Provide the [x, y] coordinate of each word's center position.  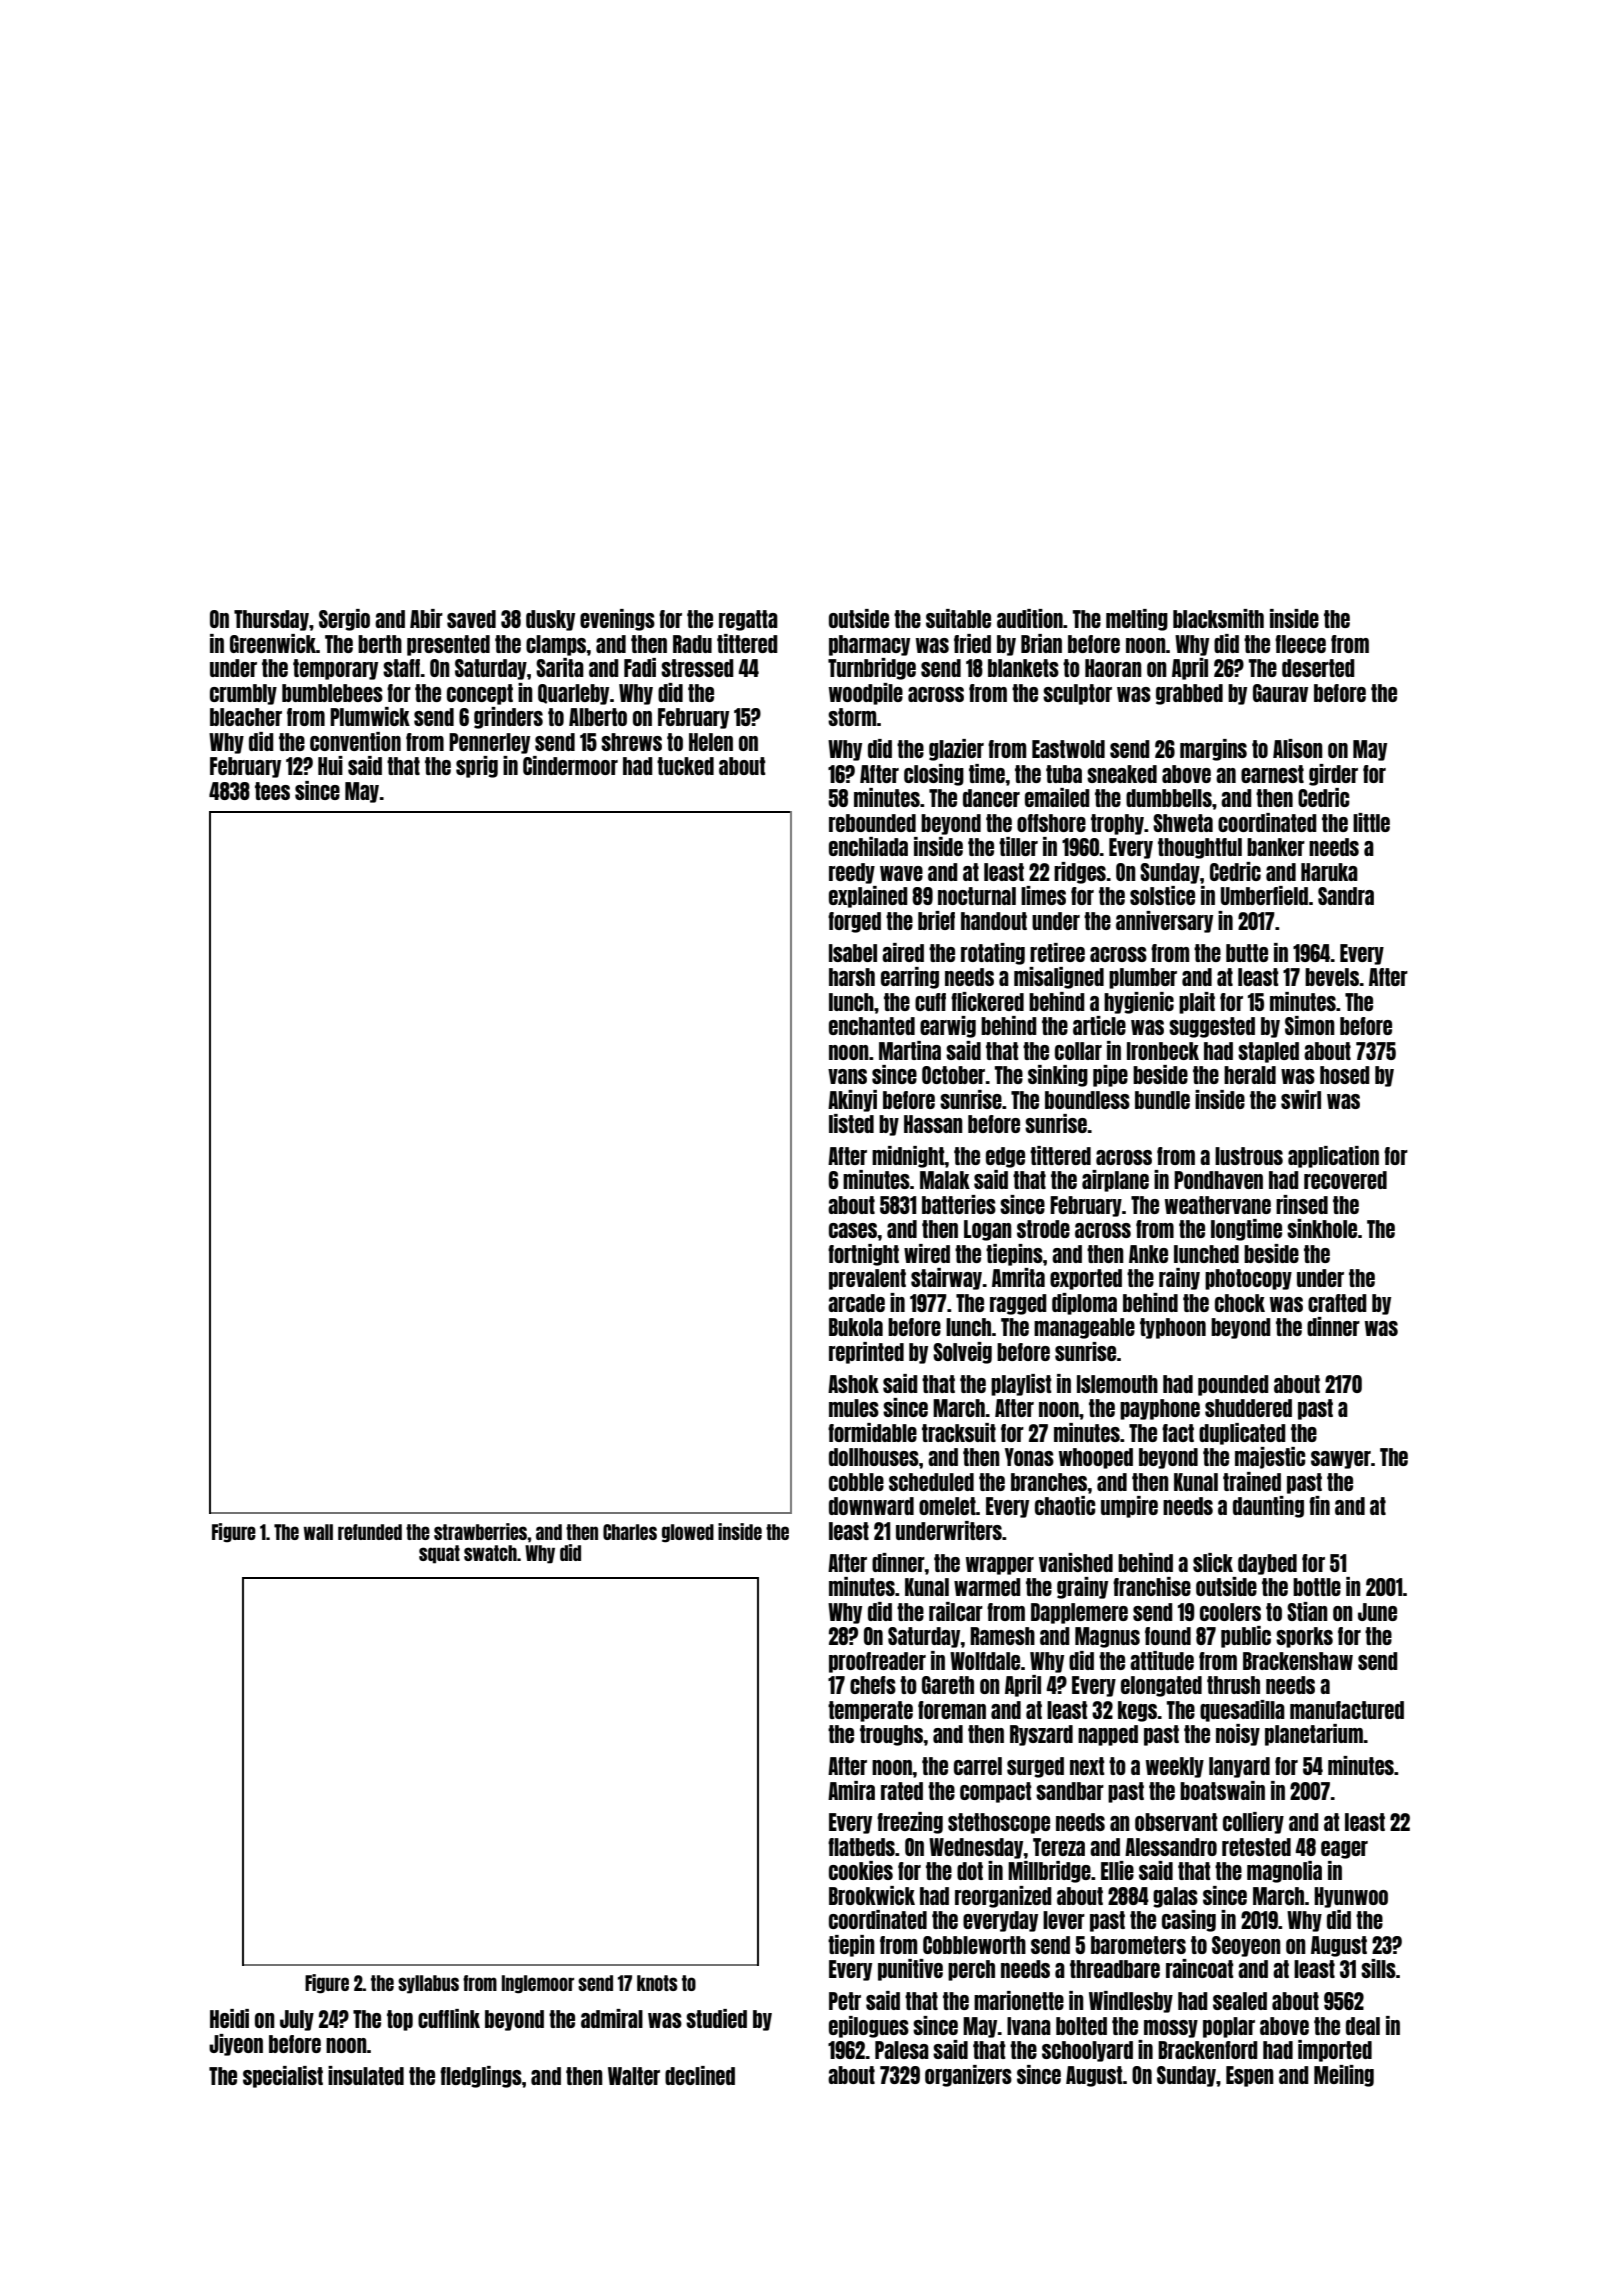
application [1333, 1157]
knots [657, 1983]
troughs [891, 1735]
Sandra [1346, 896]
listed [851, 1123]
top [400, 2020]
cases [853, 1230]
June [1377, 1612]
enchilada [868, 846]
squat [439, 1554]
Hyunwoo [1351, 1897]
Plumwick [370, 716]
